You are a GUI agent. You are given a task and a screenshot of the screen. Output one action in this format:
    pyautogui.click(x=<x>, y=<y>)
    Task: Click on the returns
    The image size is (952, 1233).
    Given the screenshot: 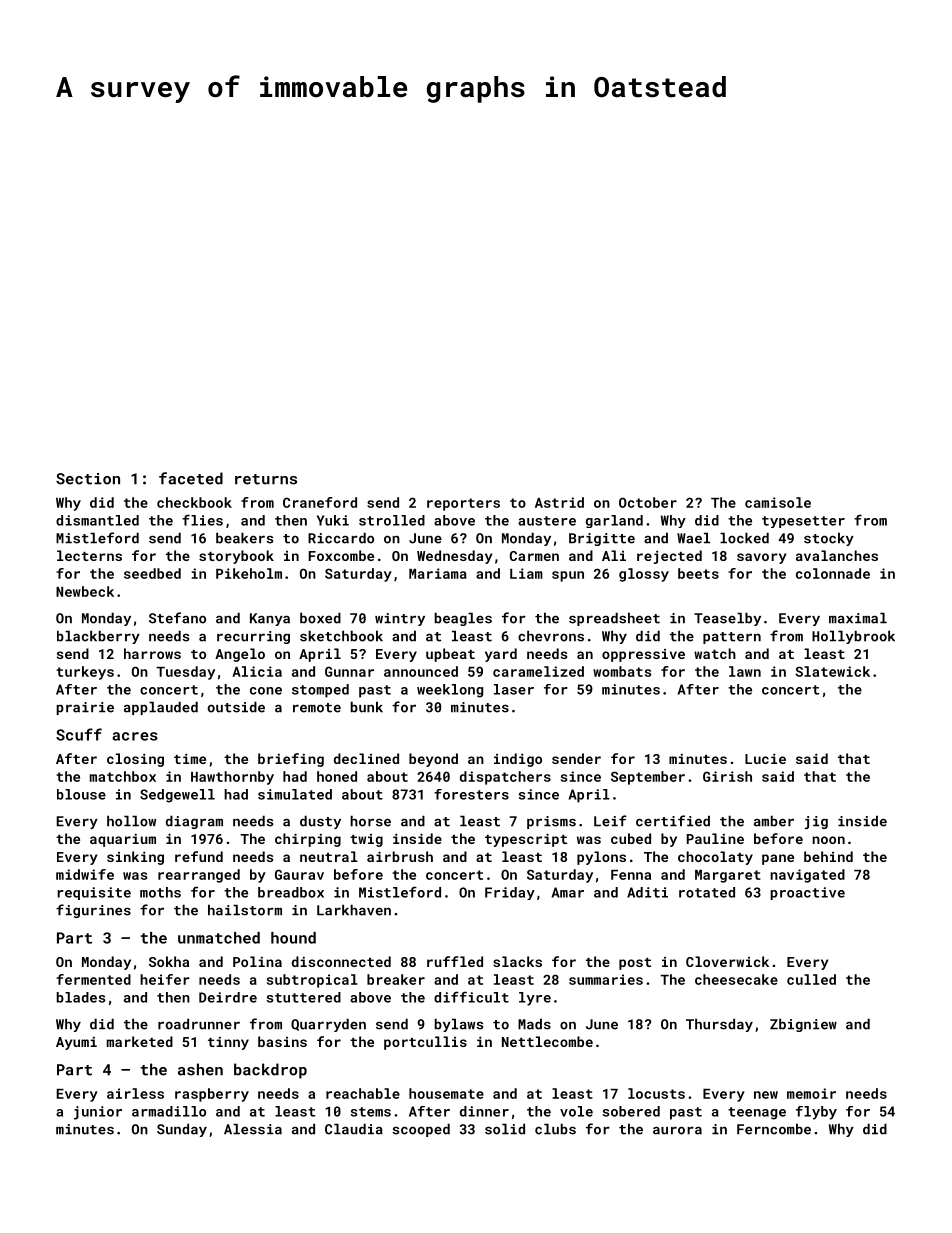 What is the action you would take?
    pyautogui.click(x=266, y=479)
